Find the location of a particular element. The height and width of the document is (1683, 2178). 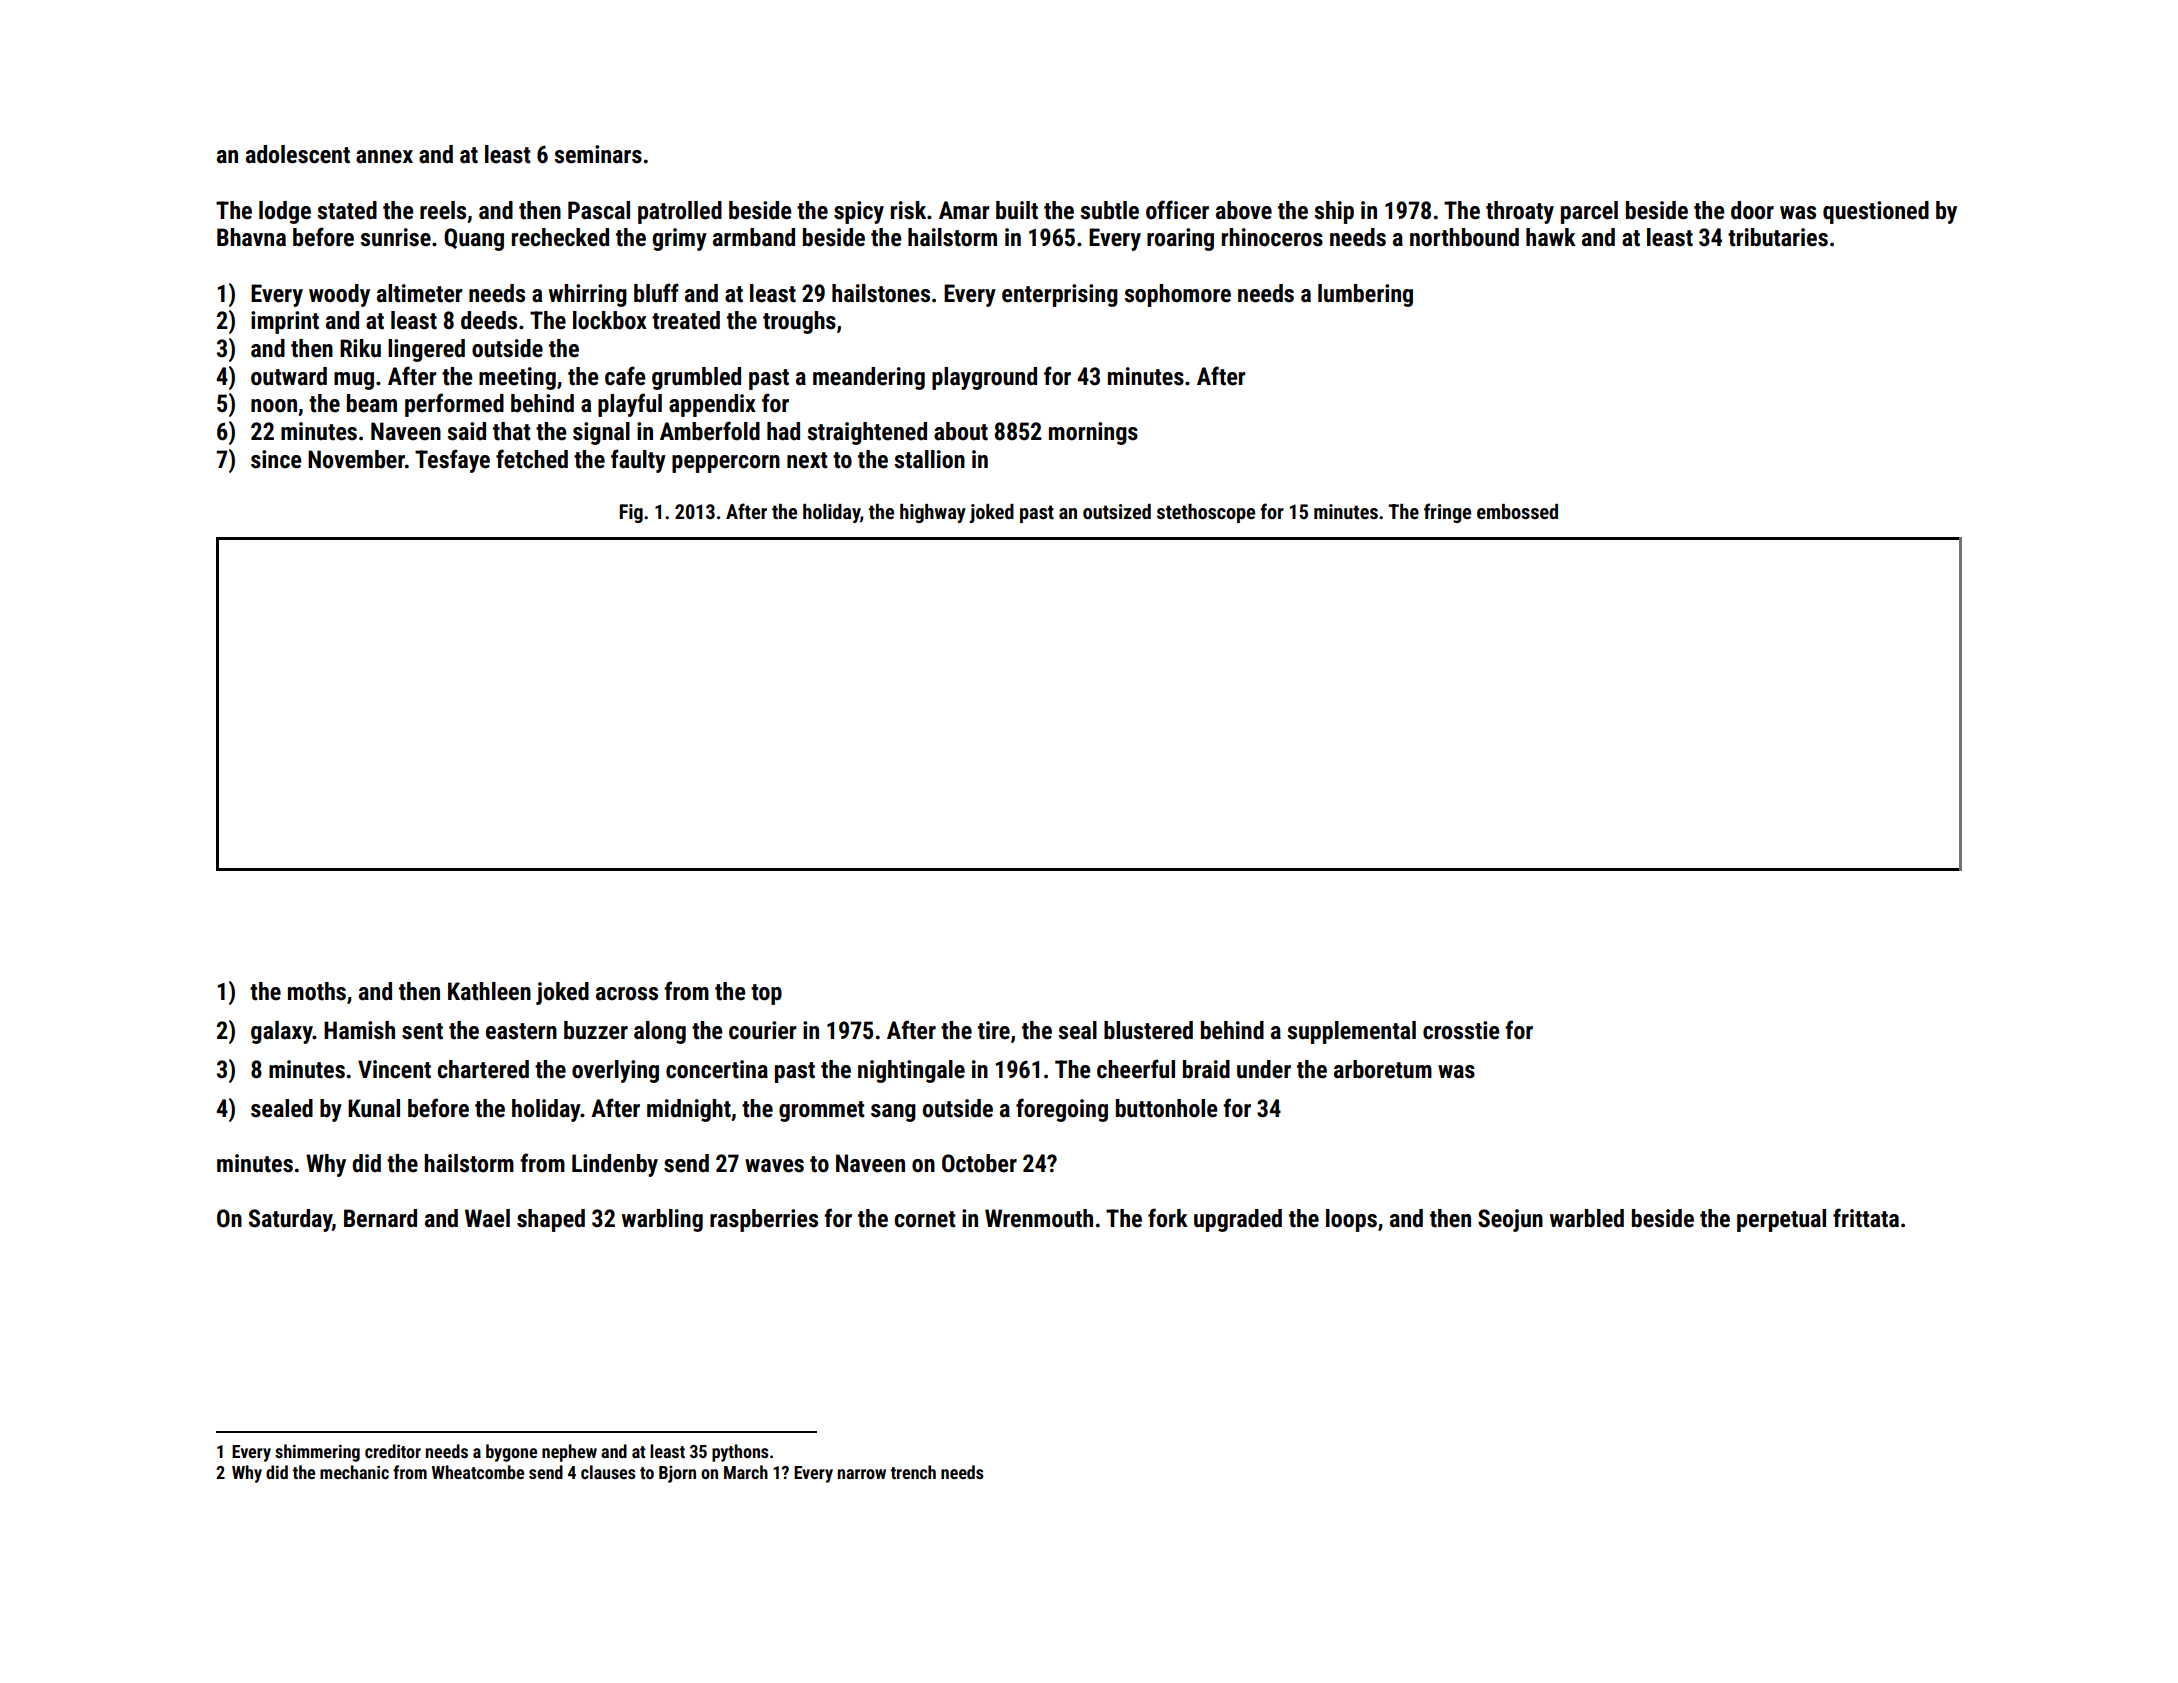

upgraded is located at coordinates (1238, 1220).
